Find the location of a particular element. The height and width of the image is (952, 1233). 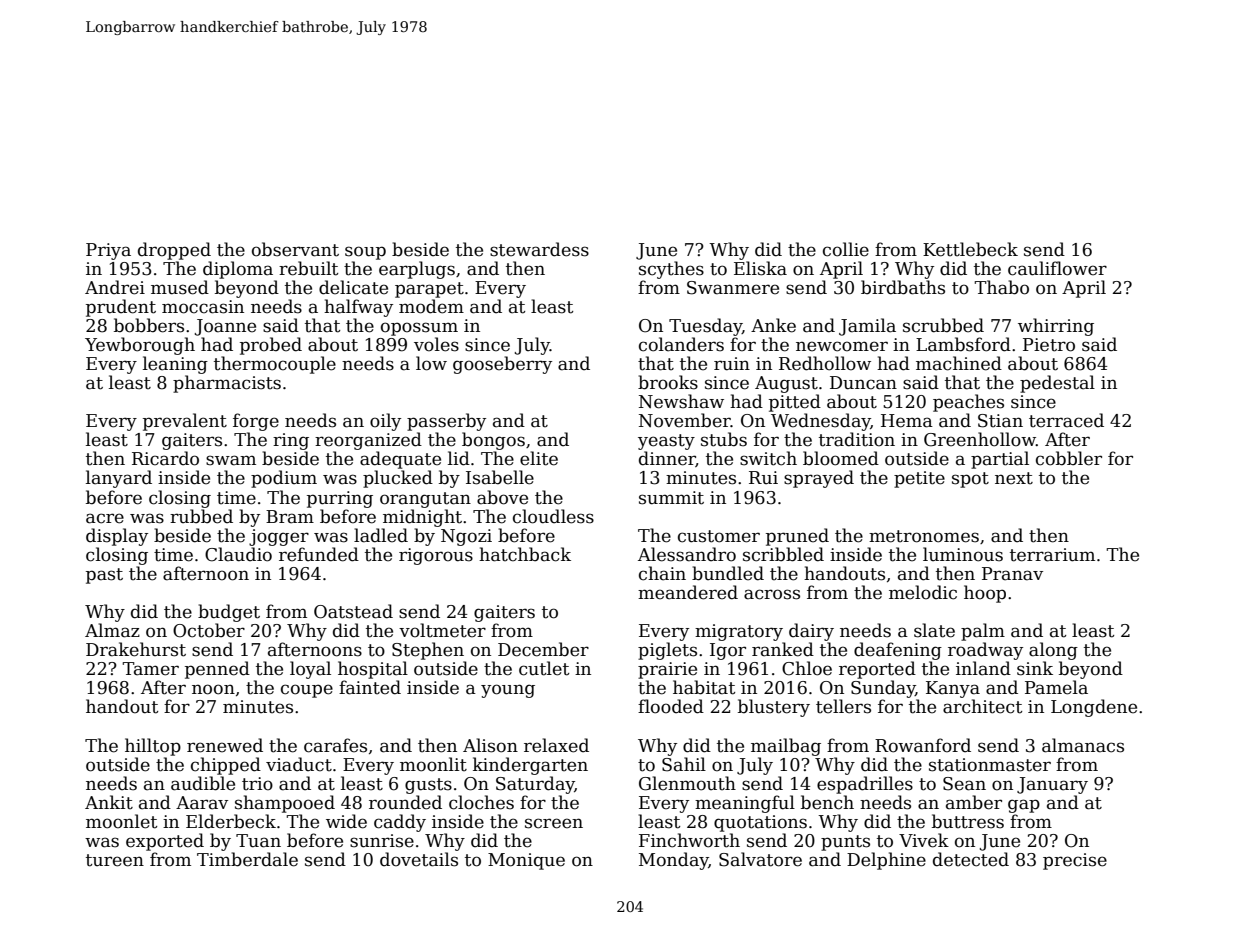

Stephen is located at coordinates (428, 651).
